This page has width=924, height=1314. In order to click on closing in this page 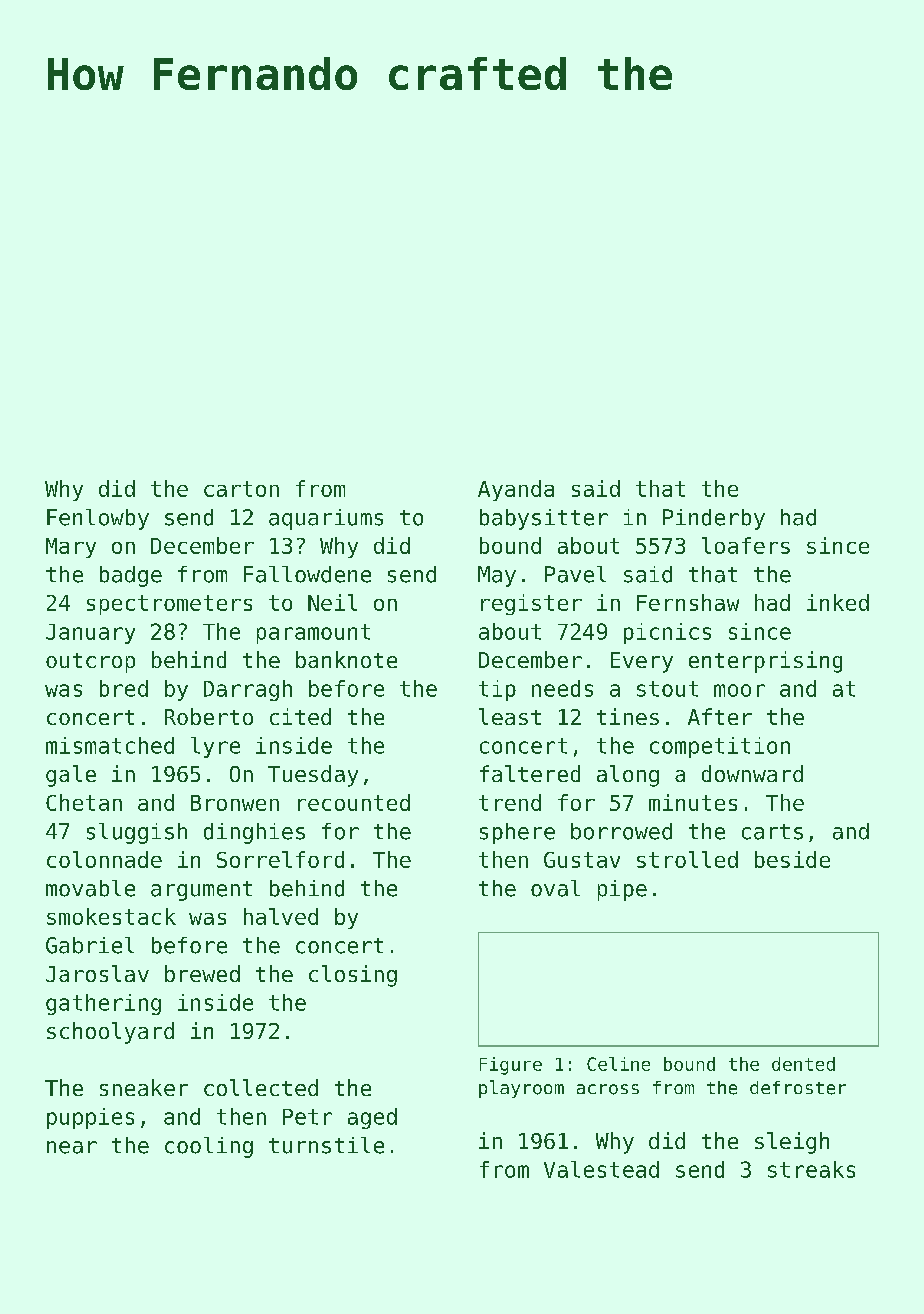, I will do `click(353, 976)`.
